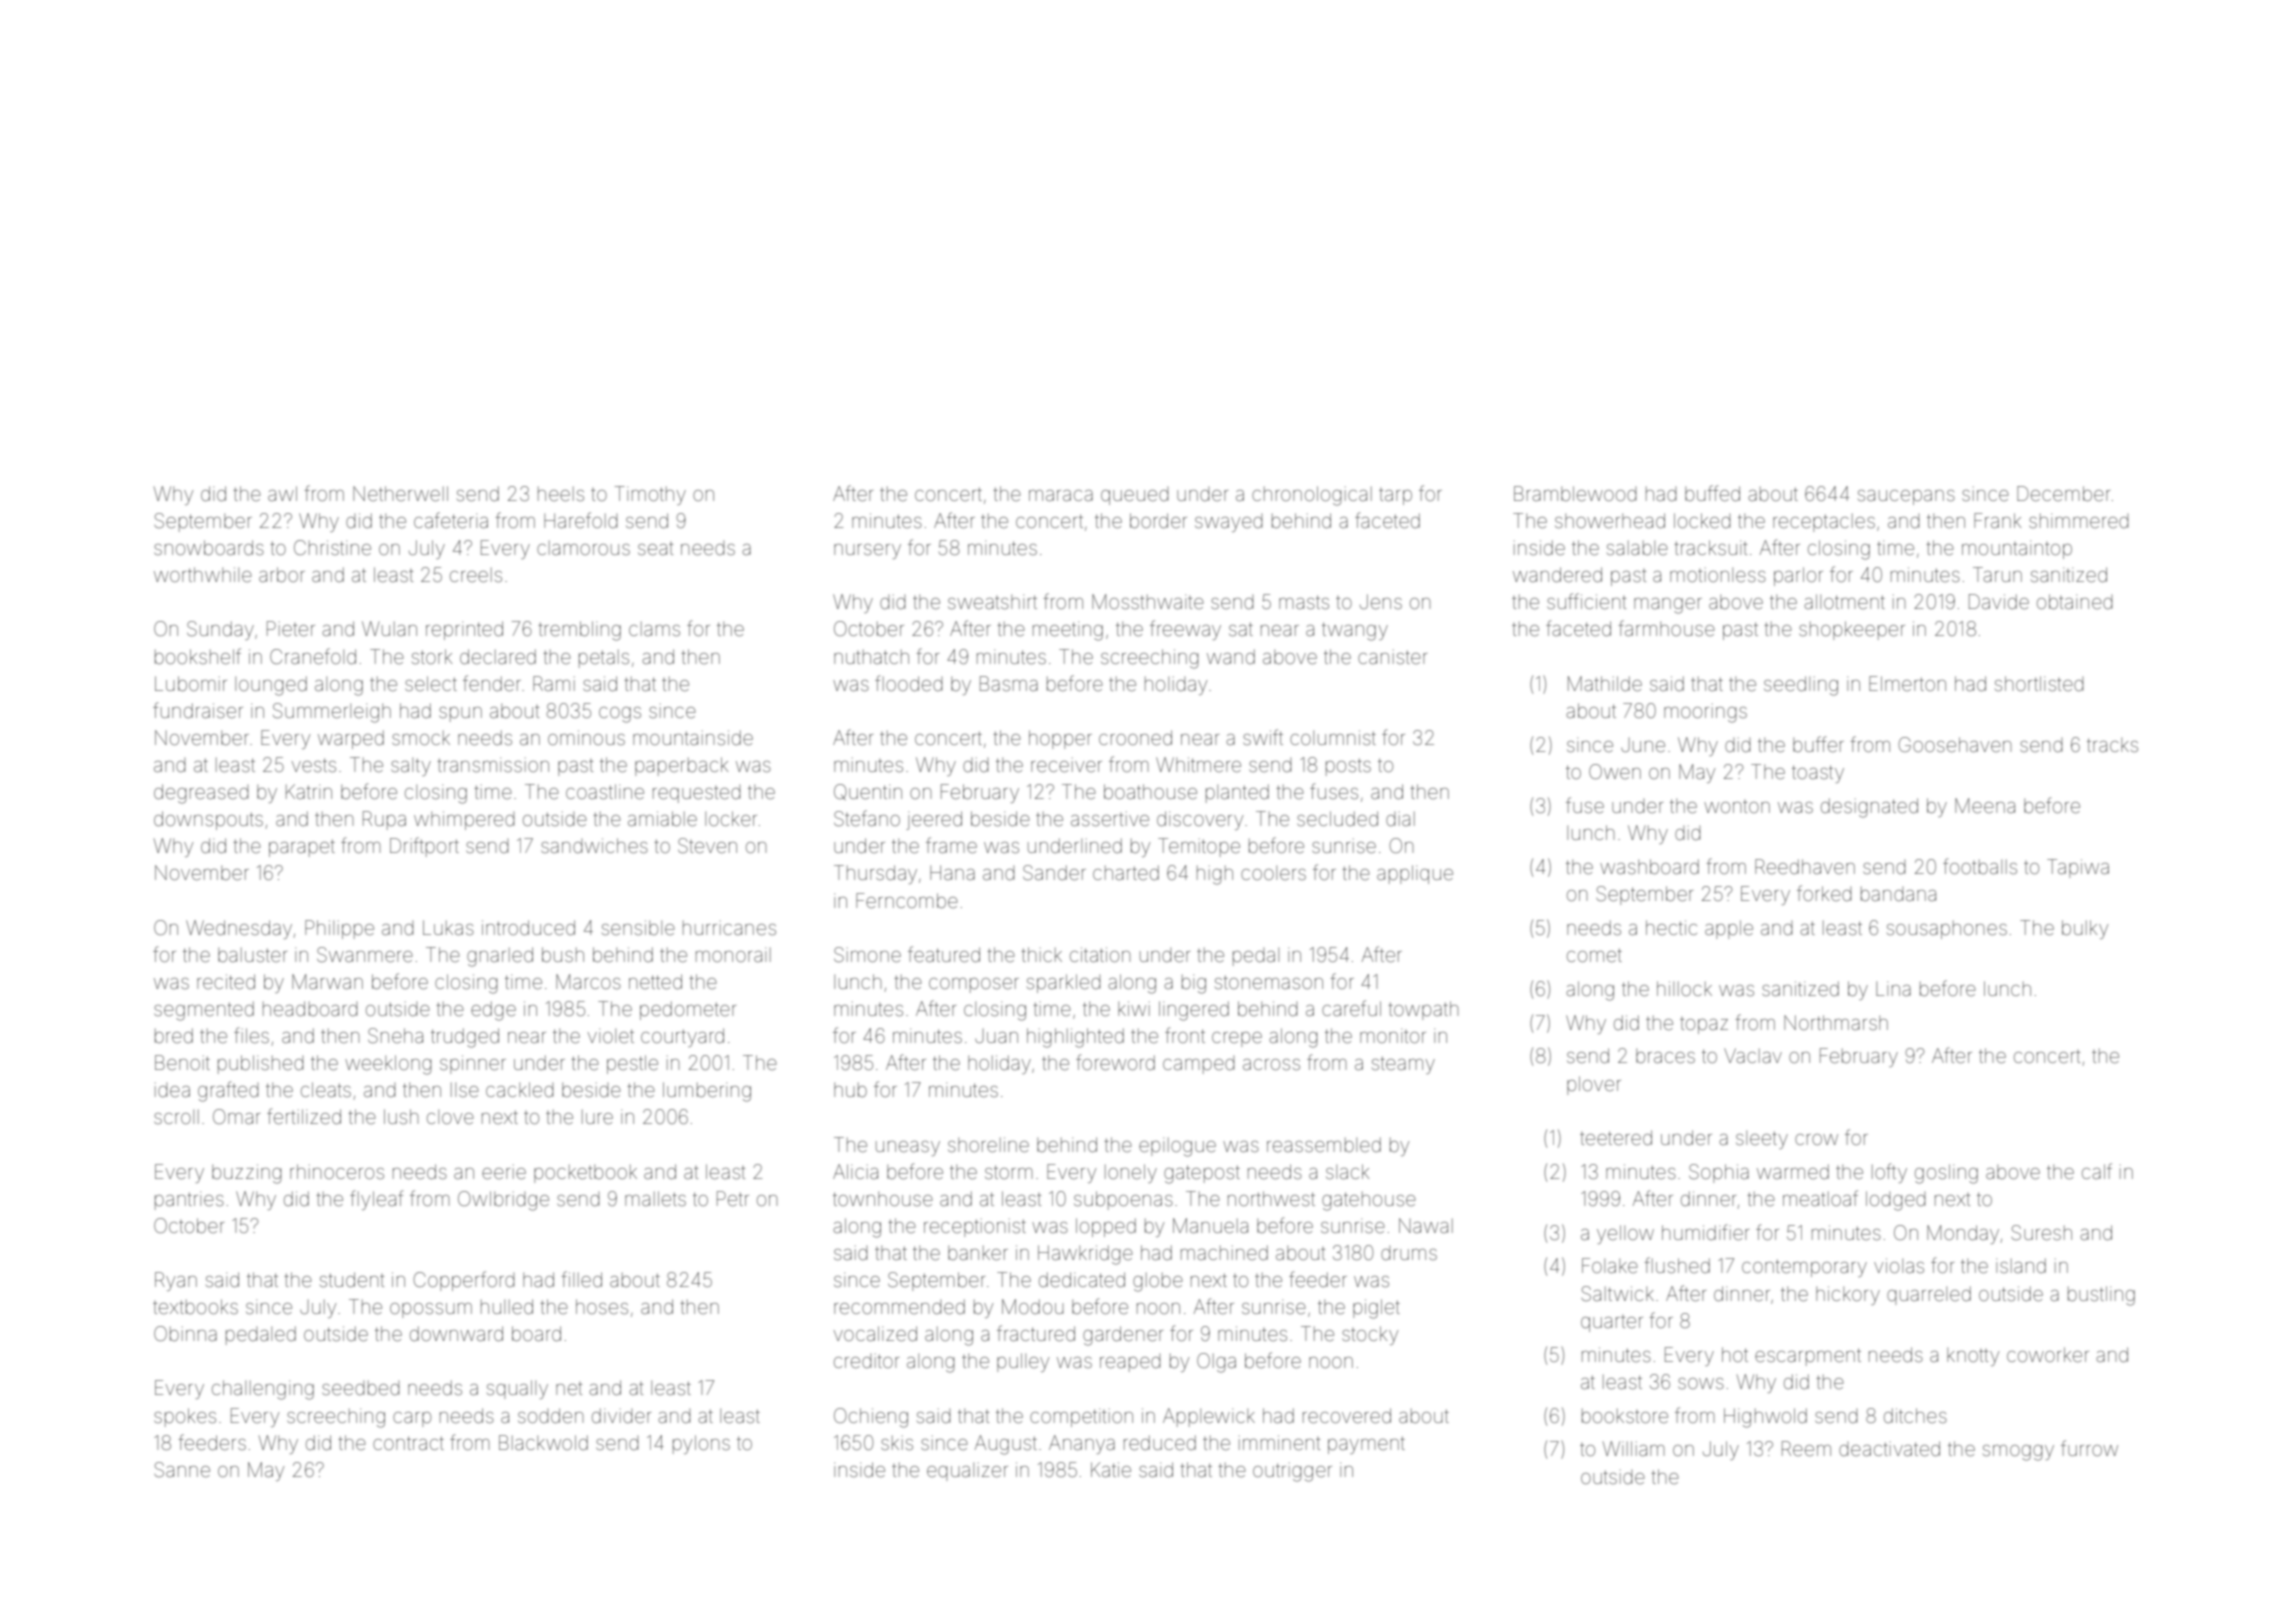 Image resolution: width=2293 pixels, height=1622 pixels. What do you see at coordinates (1106, 1227) in the page?
I see `lopped` at bounding box center [1106, 1227].
